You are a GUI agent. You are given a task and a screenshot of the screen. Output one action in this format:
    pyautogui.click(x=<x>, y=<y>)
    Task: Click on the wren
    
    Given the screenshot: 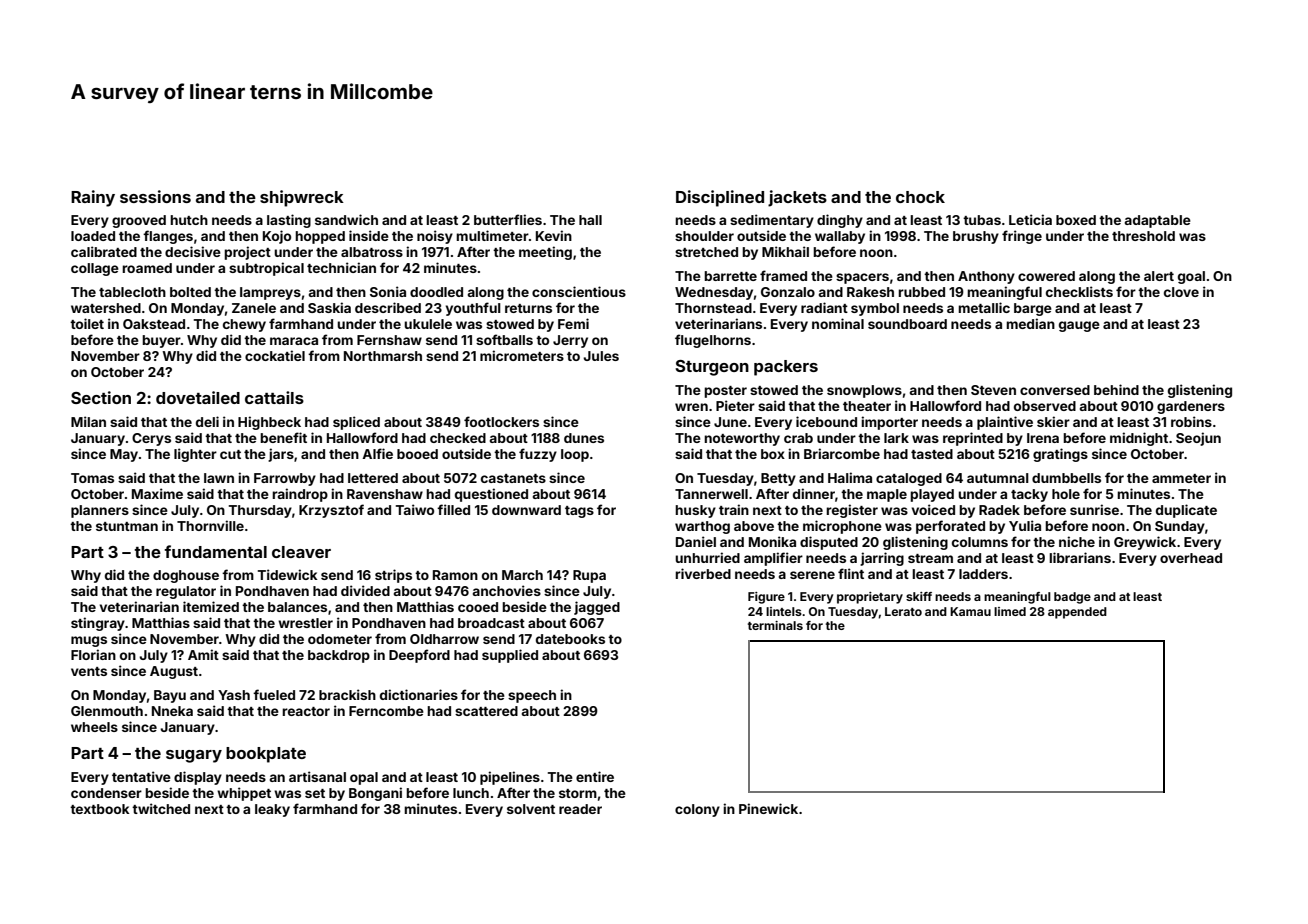 What is the action you would take?
    pyautogui.click(x=691, y=407)
